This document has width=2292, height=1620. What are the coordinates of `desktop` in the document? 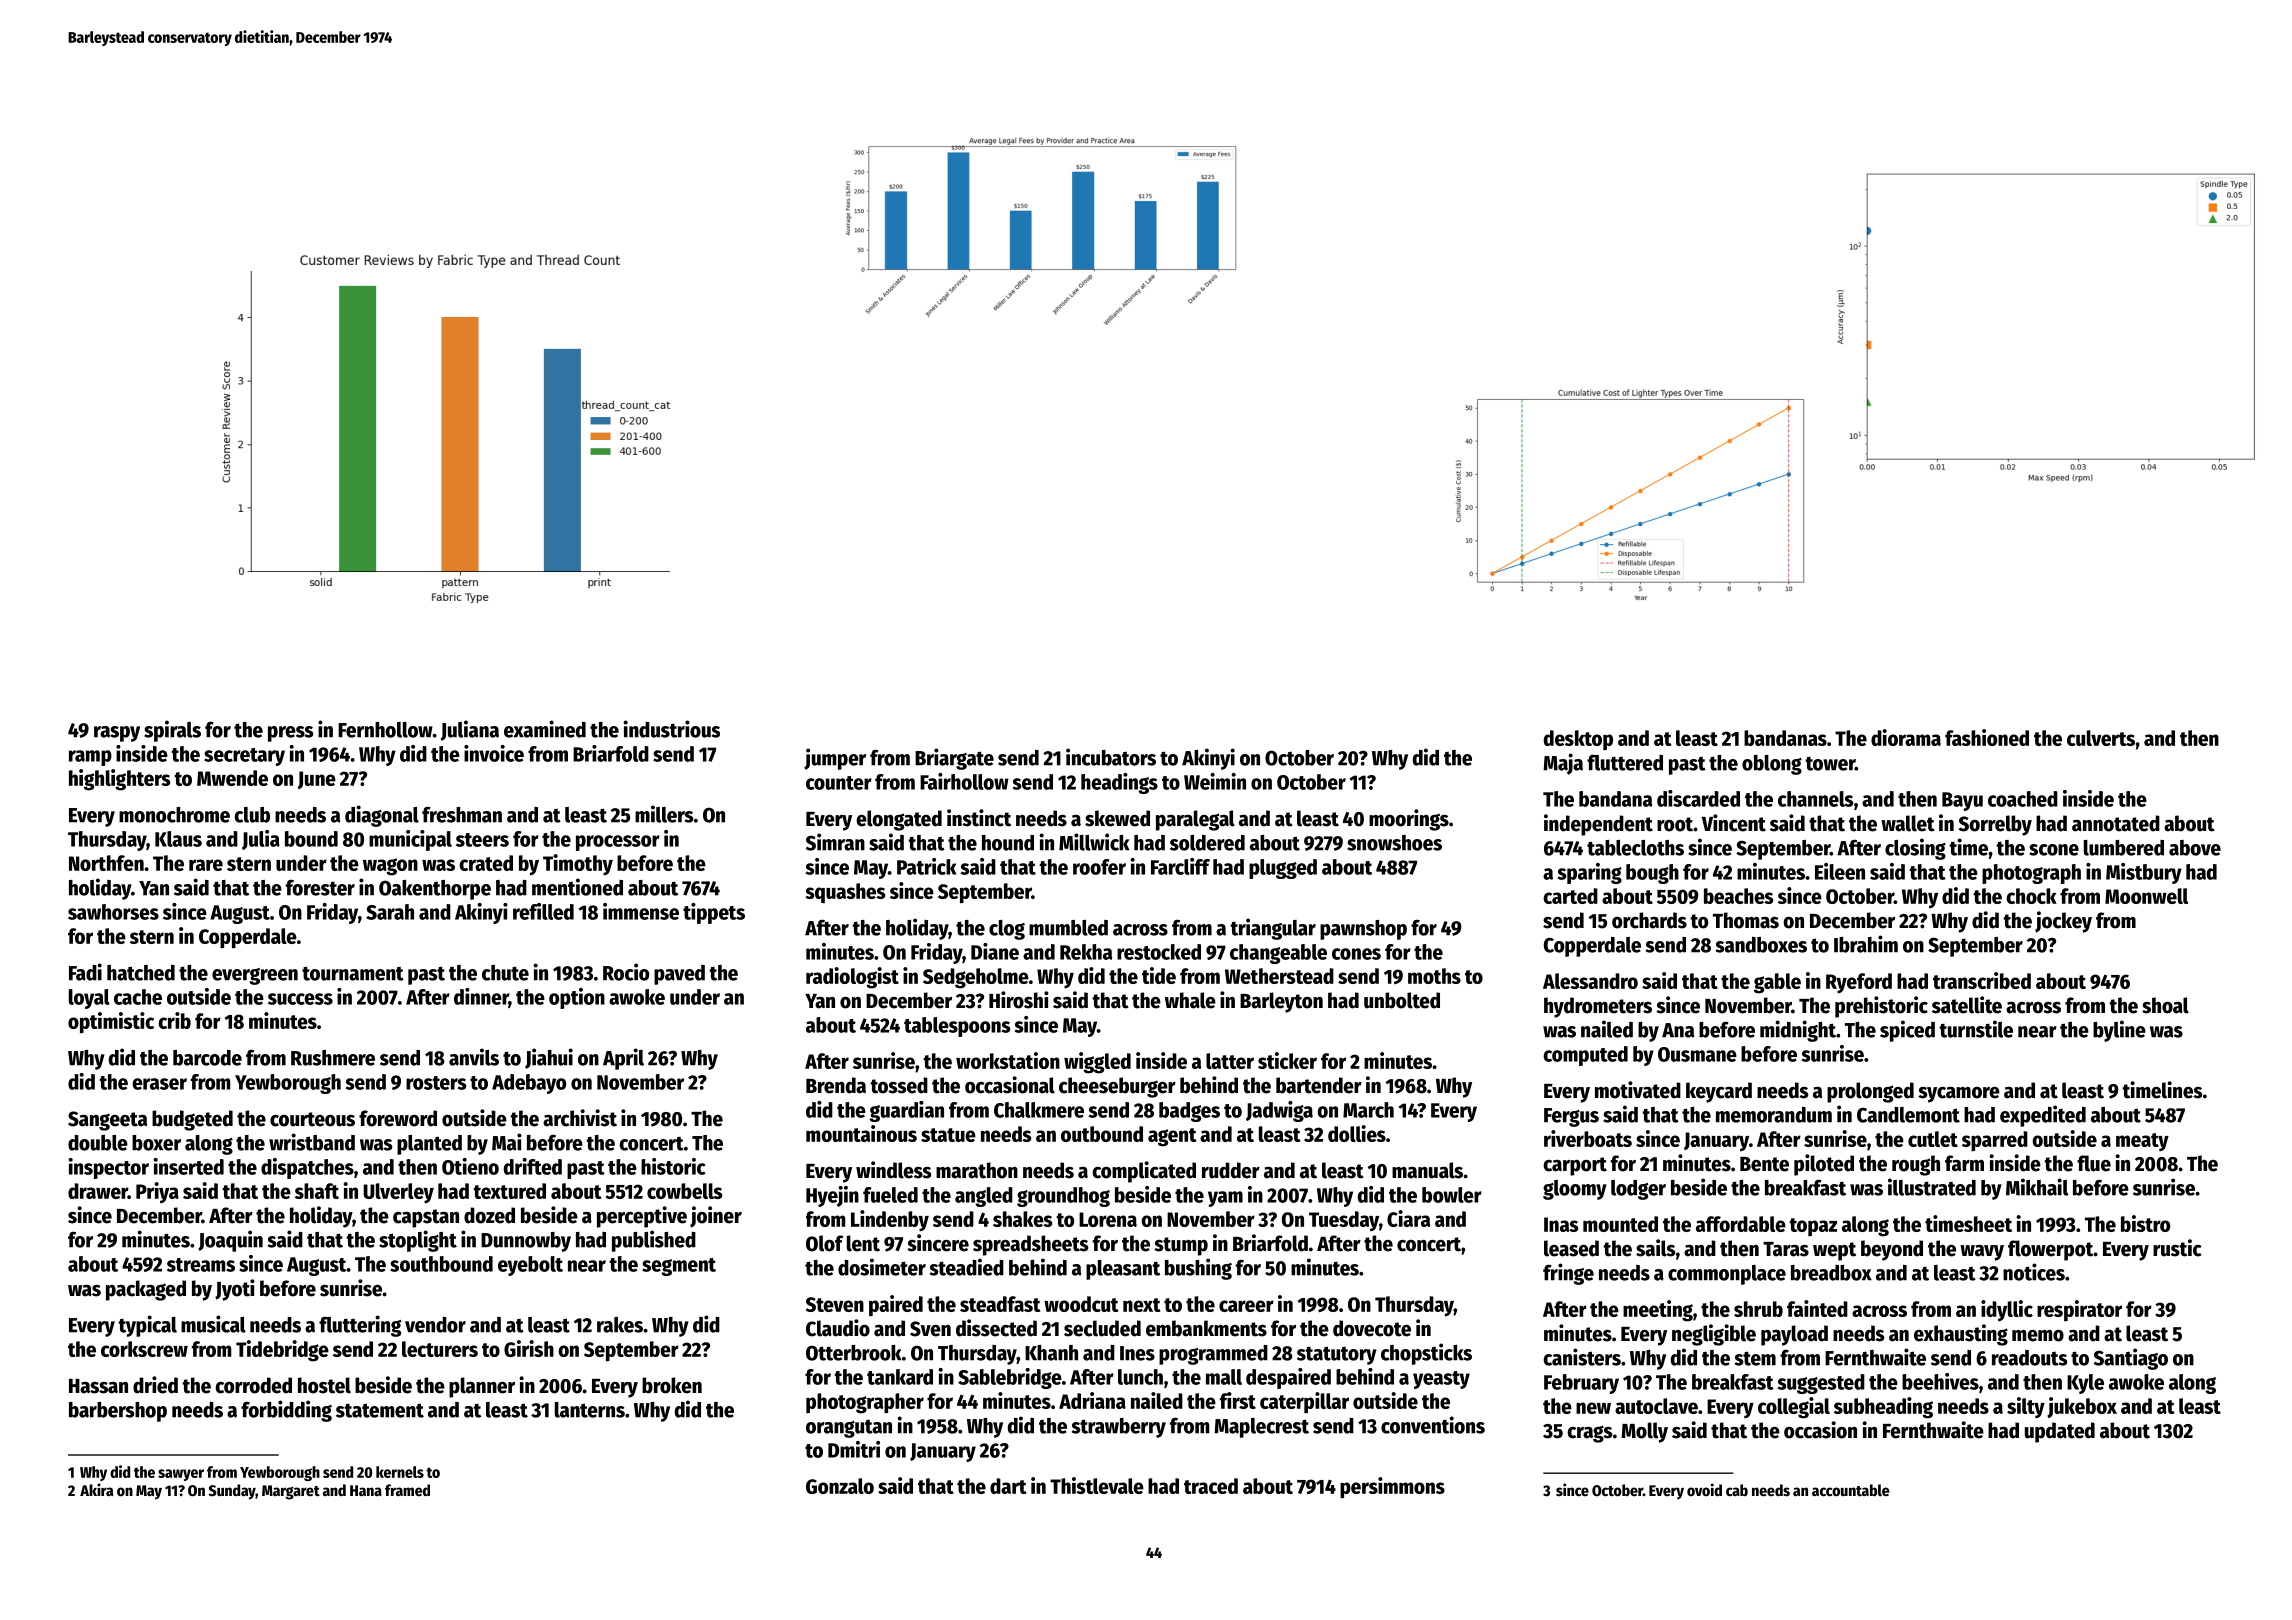 It's located at (1578, 740).
